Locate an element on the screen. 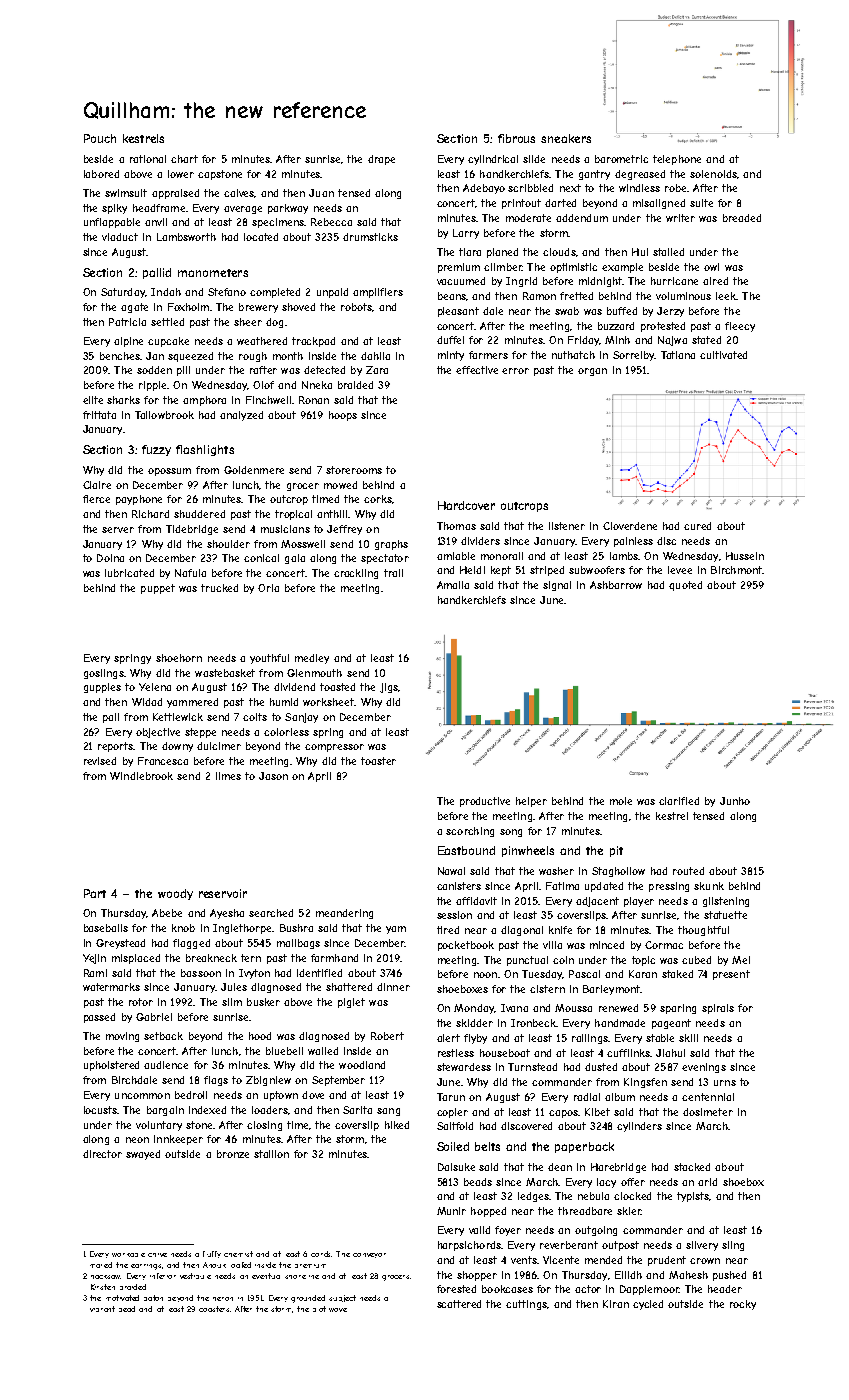  mailed is located at coordinates (101, 1265).
